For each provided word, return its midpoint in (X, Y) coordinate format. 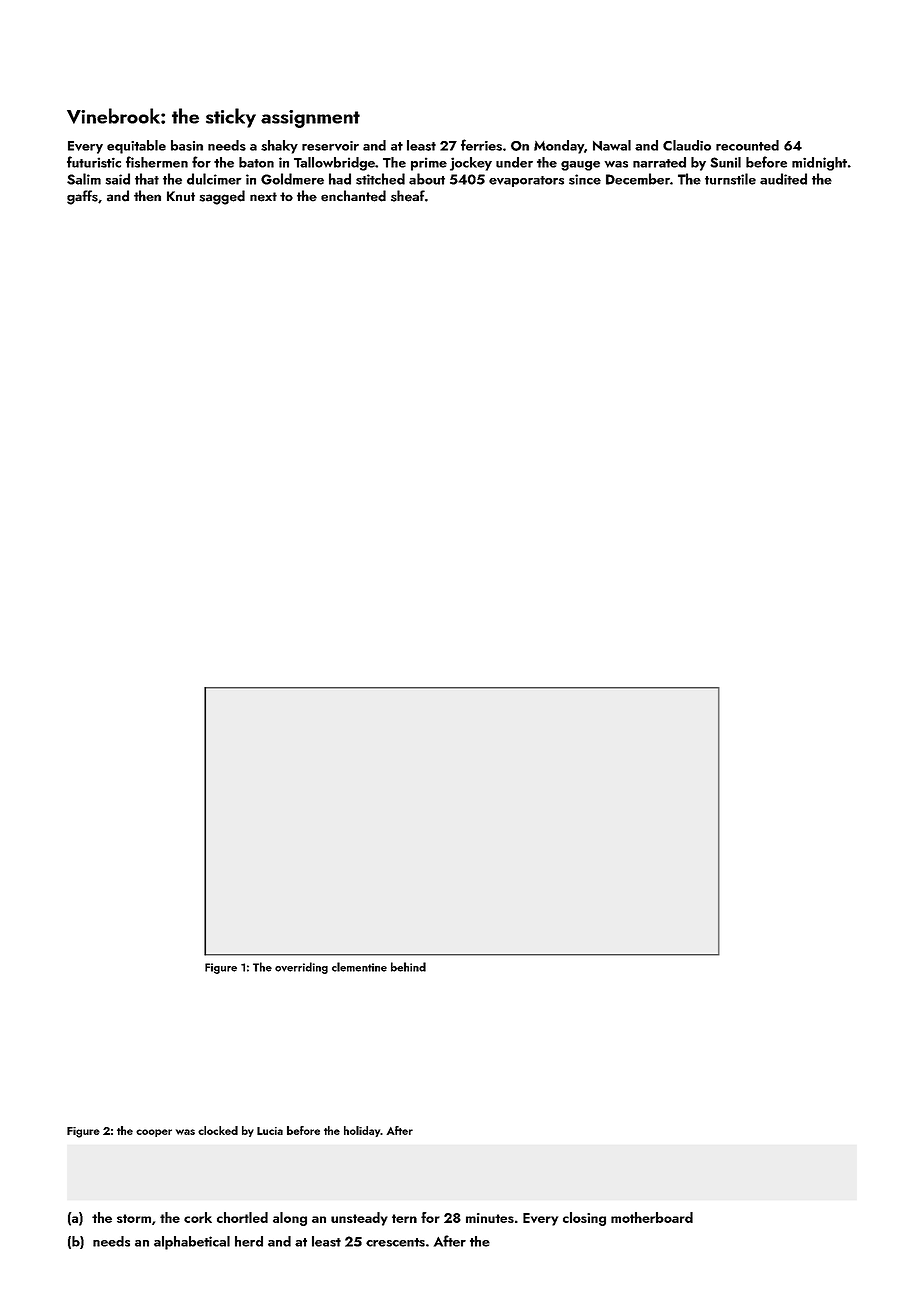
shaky (279, 147)
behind (408, 967)
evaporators (526, 181)
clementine (359, 967)
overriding (301, 968)
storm (134, 1218)
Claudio (687, 145)
